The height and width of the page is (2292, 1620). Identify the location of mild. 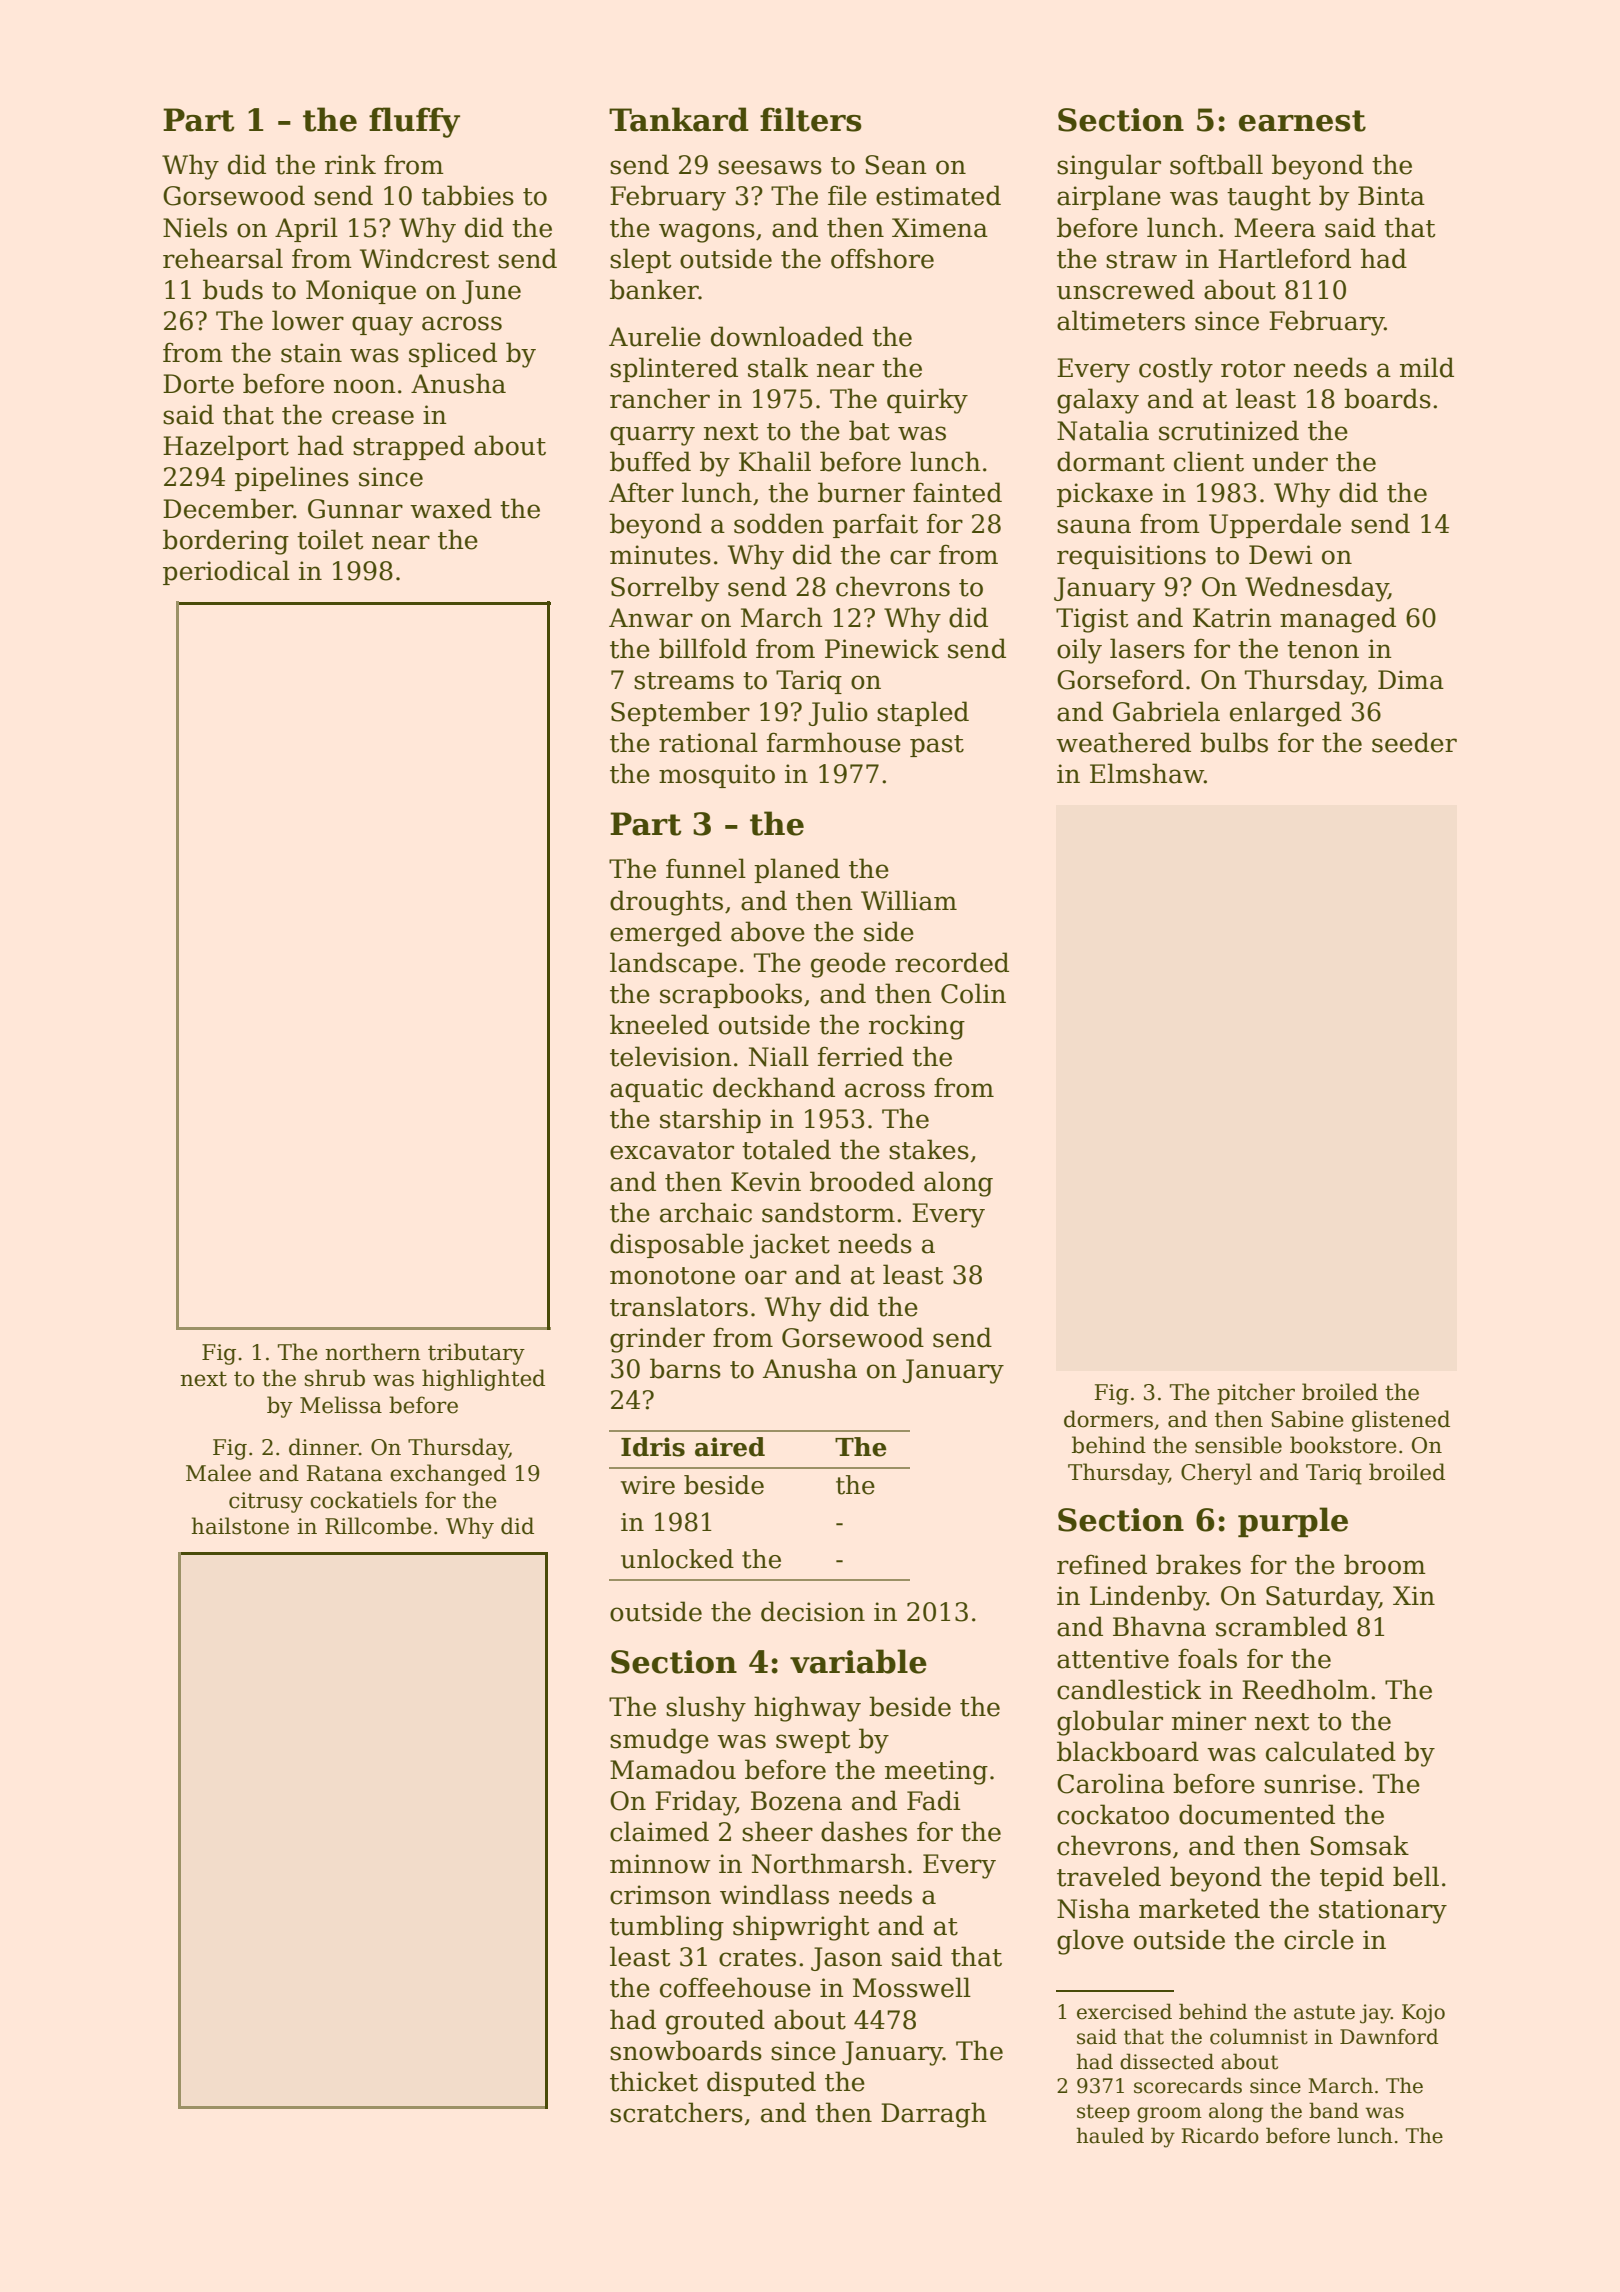
(1427, 367).
